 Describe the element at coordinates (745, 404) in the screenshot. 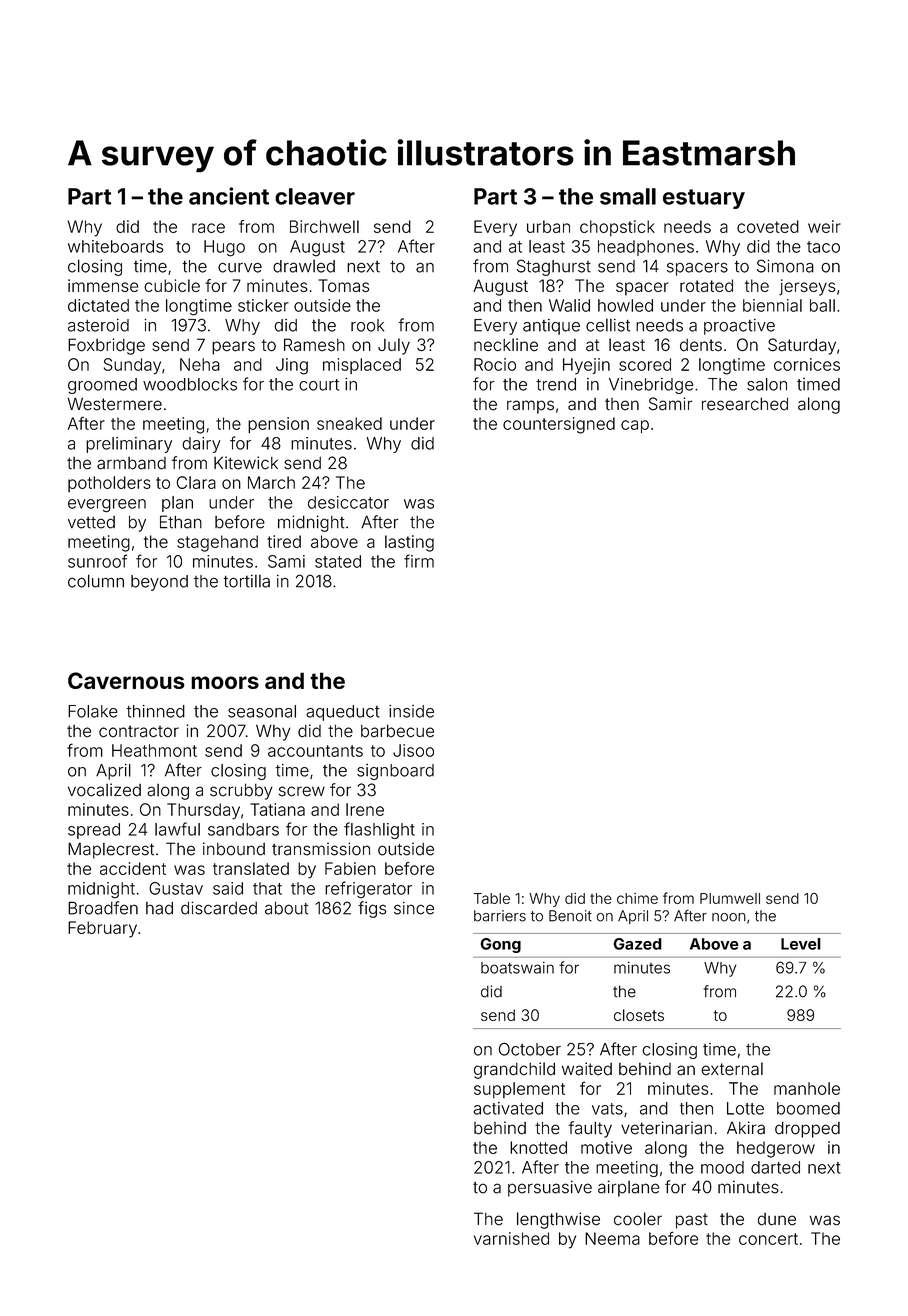

I see `researched` at that location.
